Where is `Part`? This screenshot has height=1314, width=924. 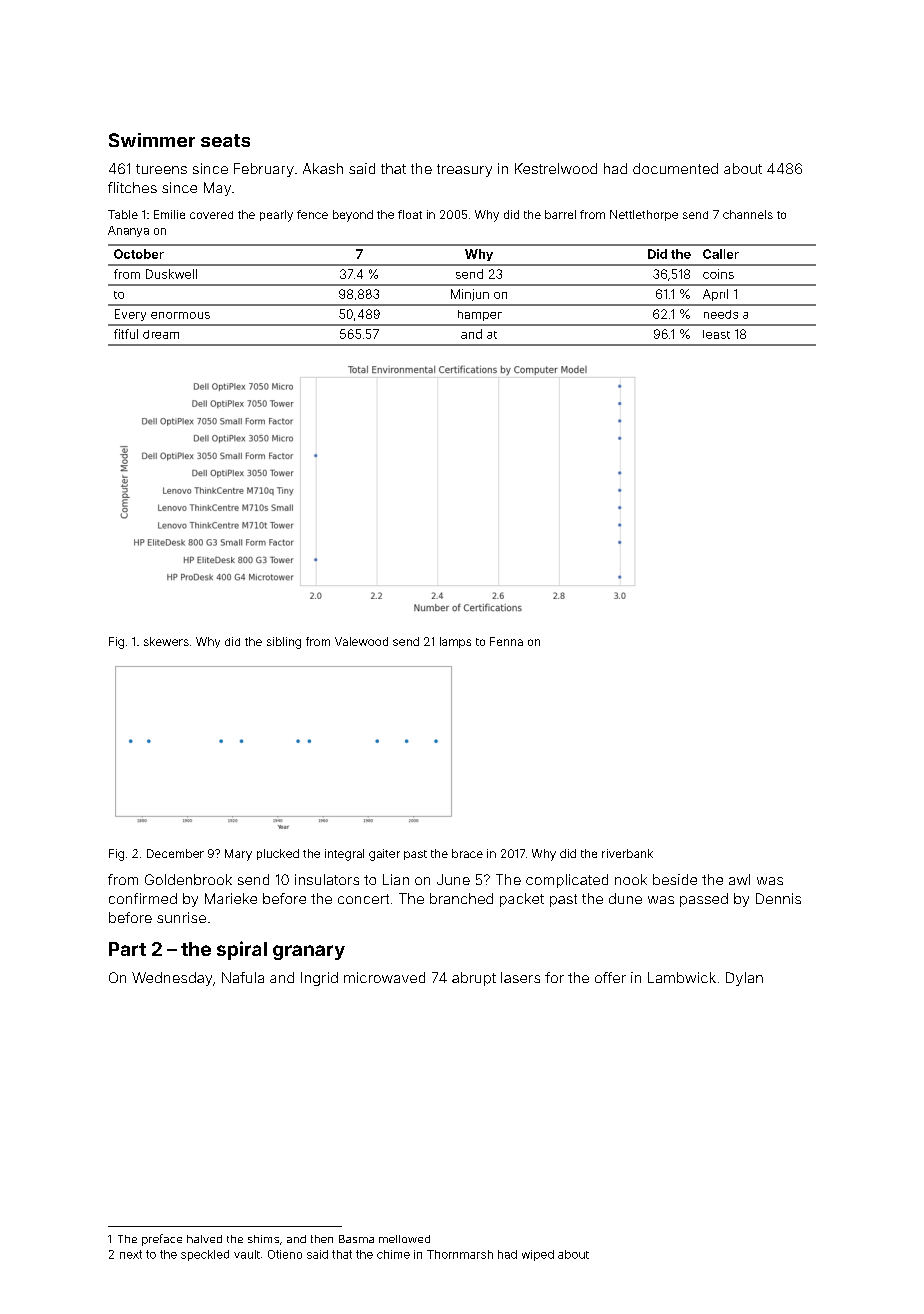
Part is located at coordinates (127, 949).
